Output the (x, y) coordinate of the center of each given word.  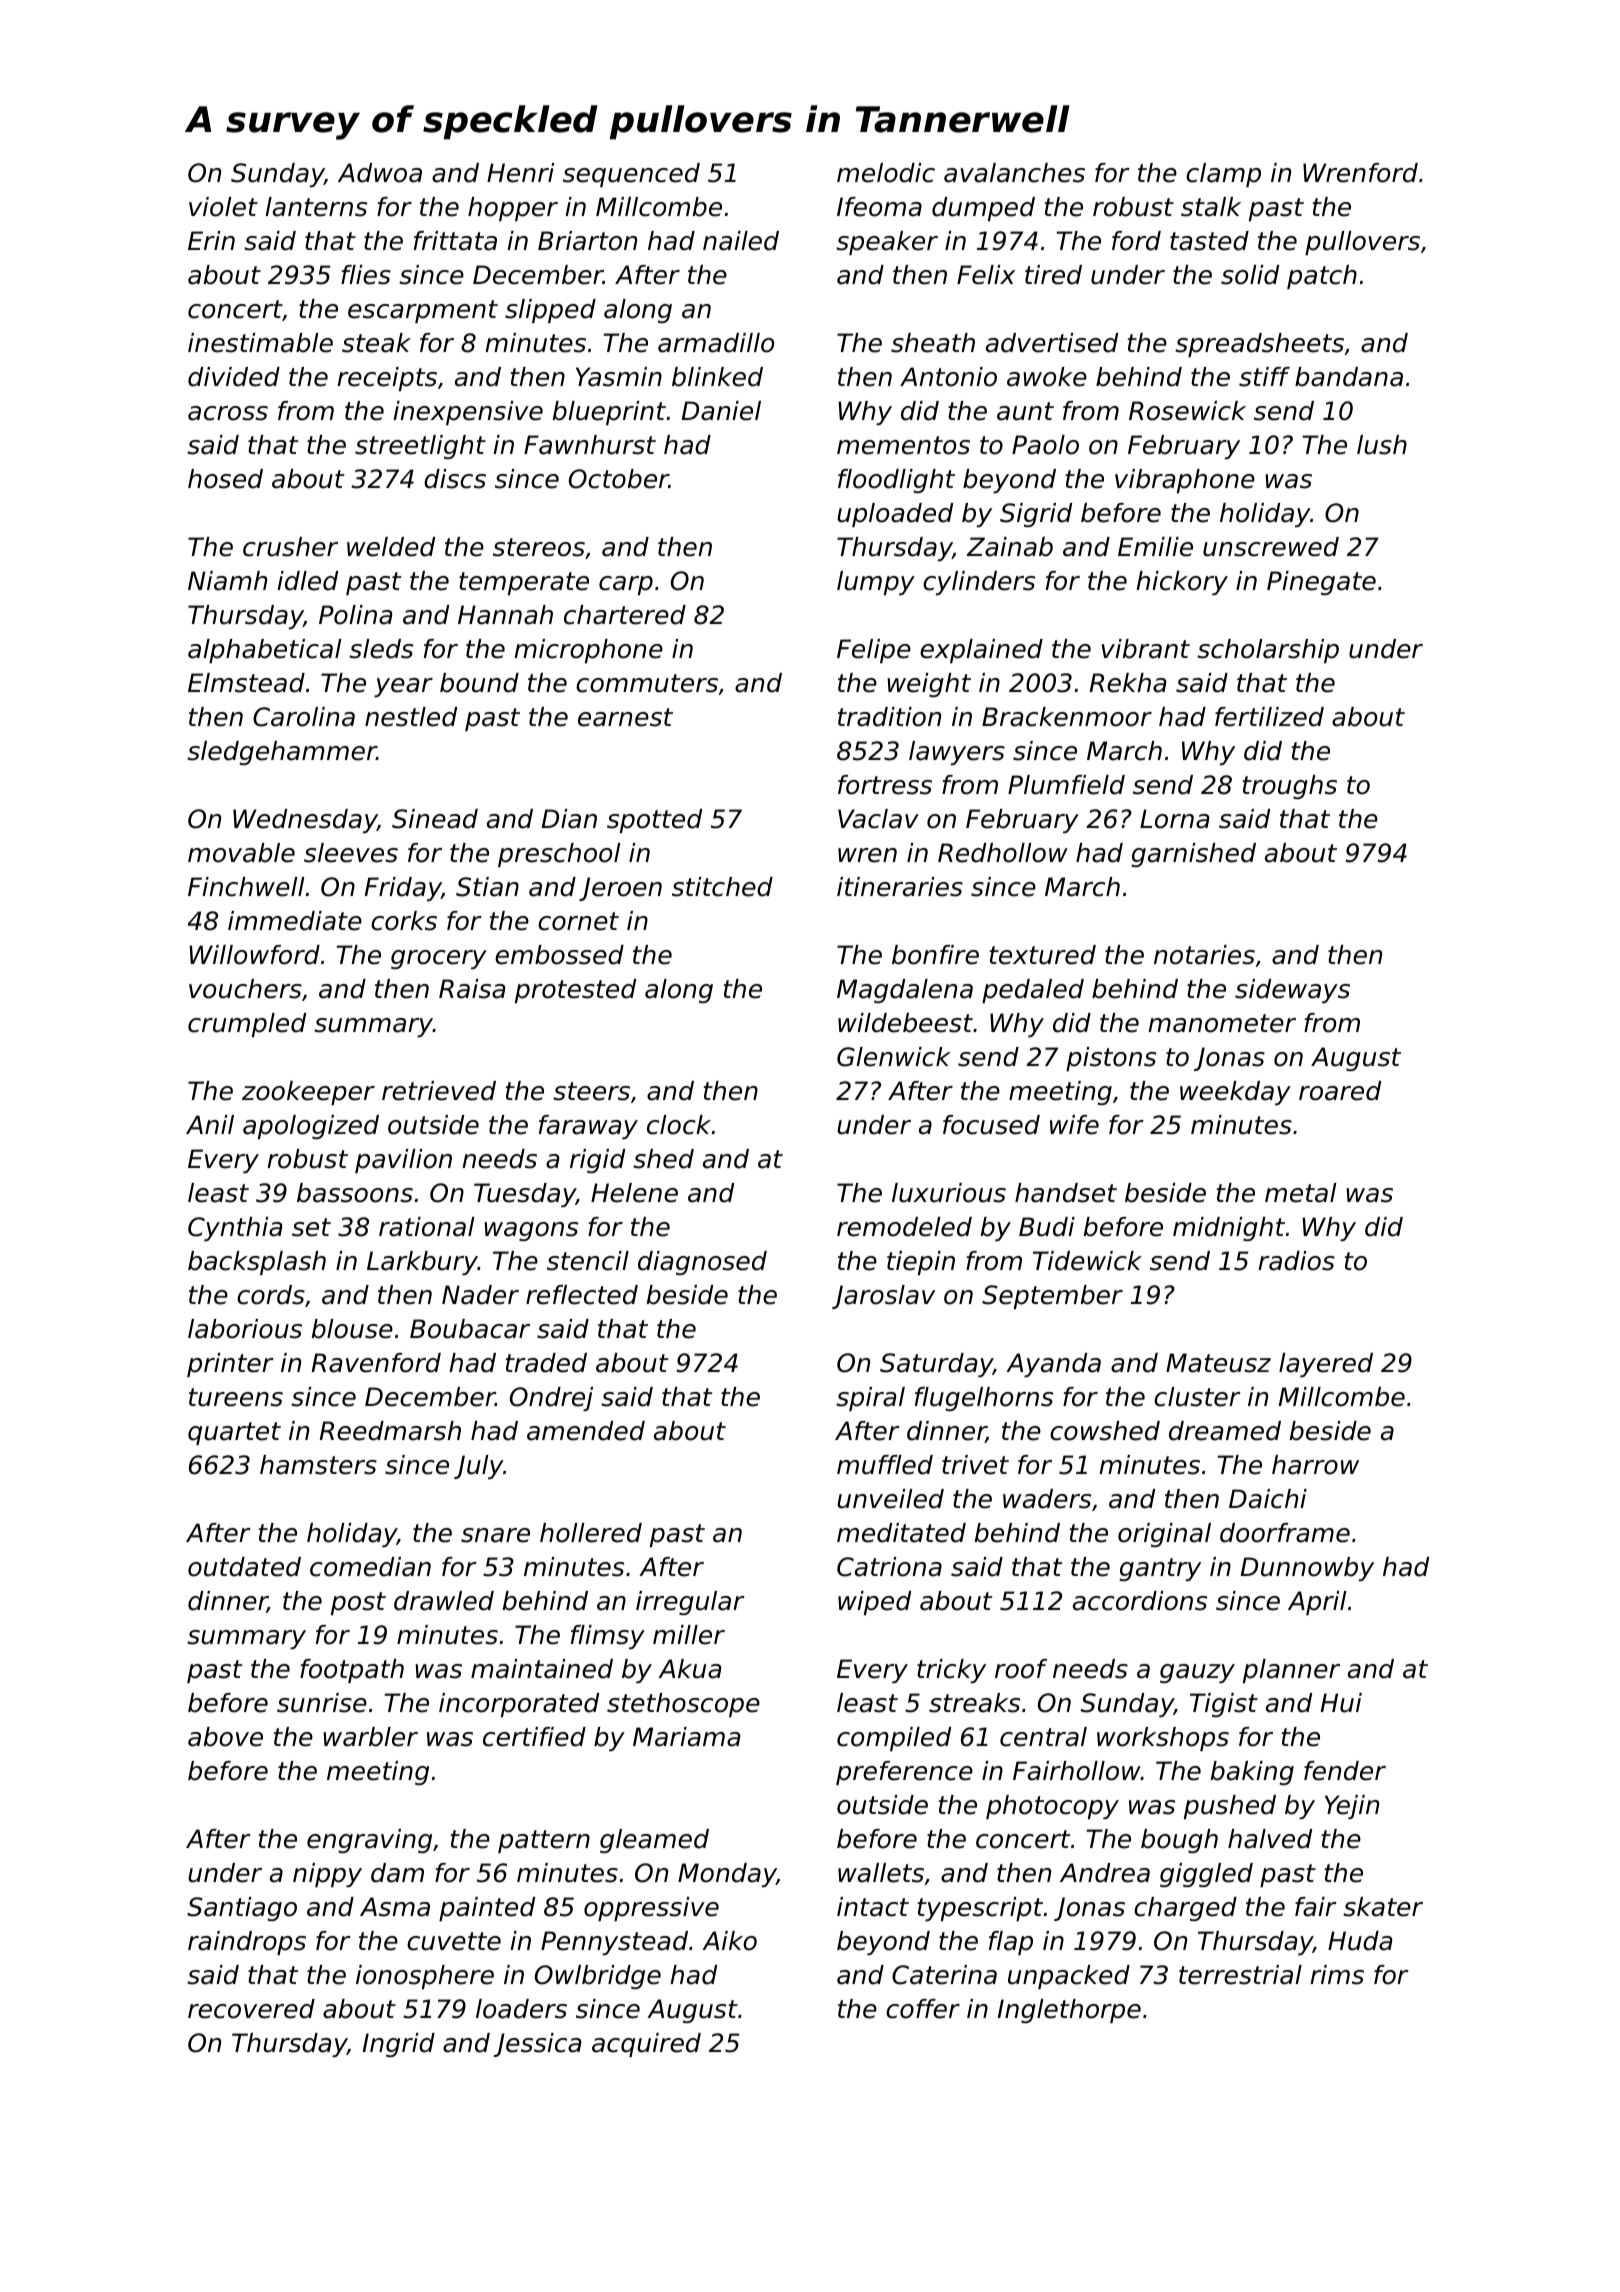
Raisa (472, 989)
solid (1250, 275)
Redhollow (1003, 853)
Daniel (721, 411)
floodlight (896, 481)
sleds (381, 649)
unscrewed (1271, 547)
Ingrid (399, 2045)
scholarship (1268, 651)
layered (1326, 1365)
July (478, 1467)
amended (586, 1431)
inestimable (260, 343)
